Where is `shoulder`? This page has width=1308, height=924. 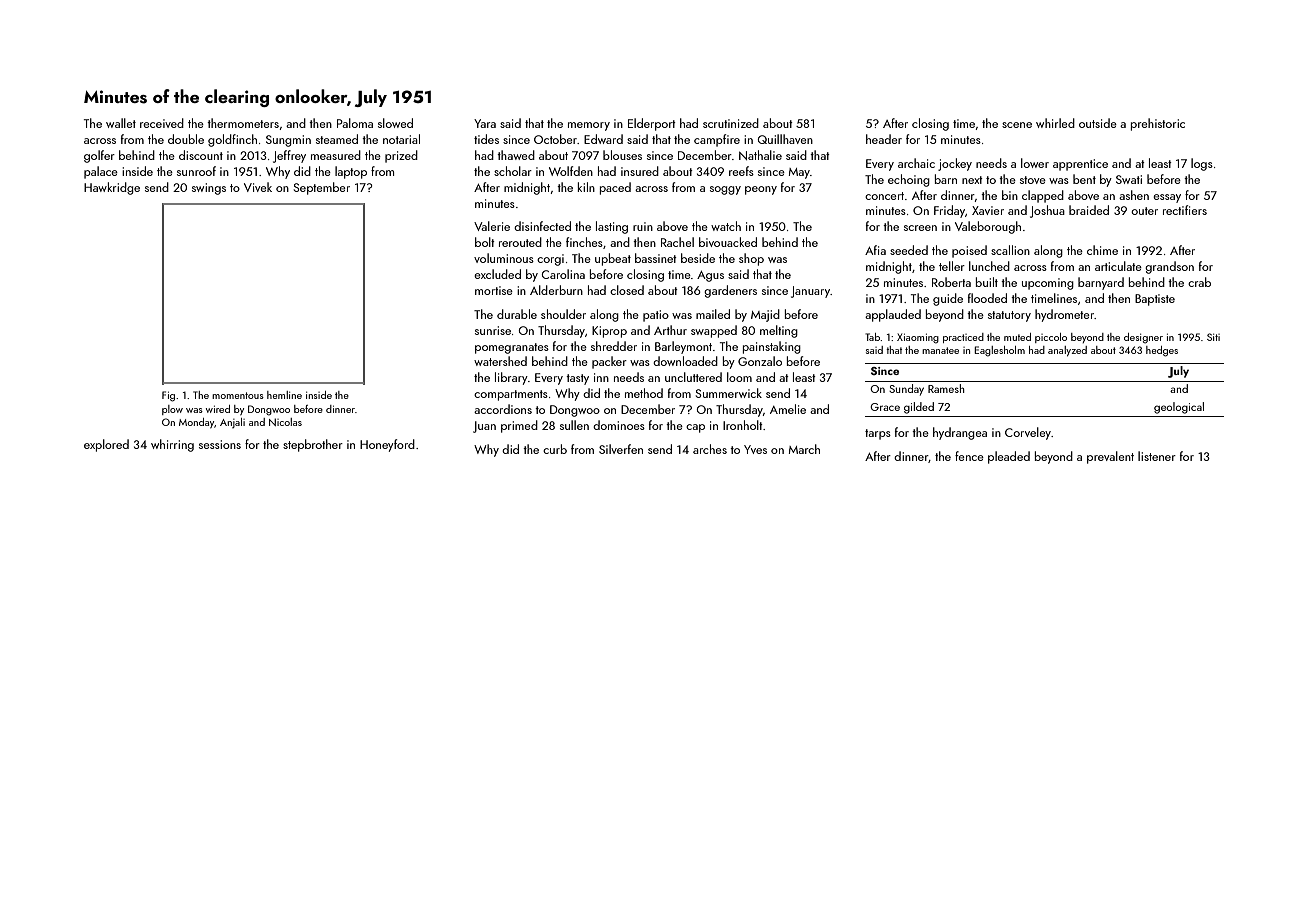 shoulder is located at coordinates (563, 314).
